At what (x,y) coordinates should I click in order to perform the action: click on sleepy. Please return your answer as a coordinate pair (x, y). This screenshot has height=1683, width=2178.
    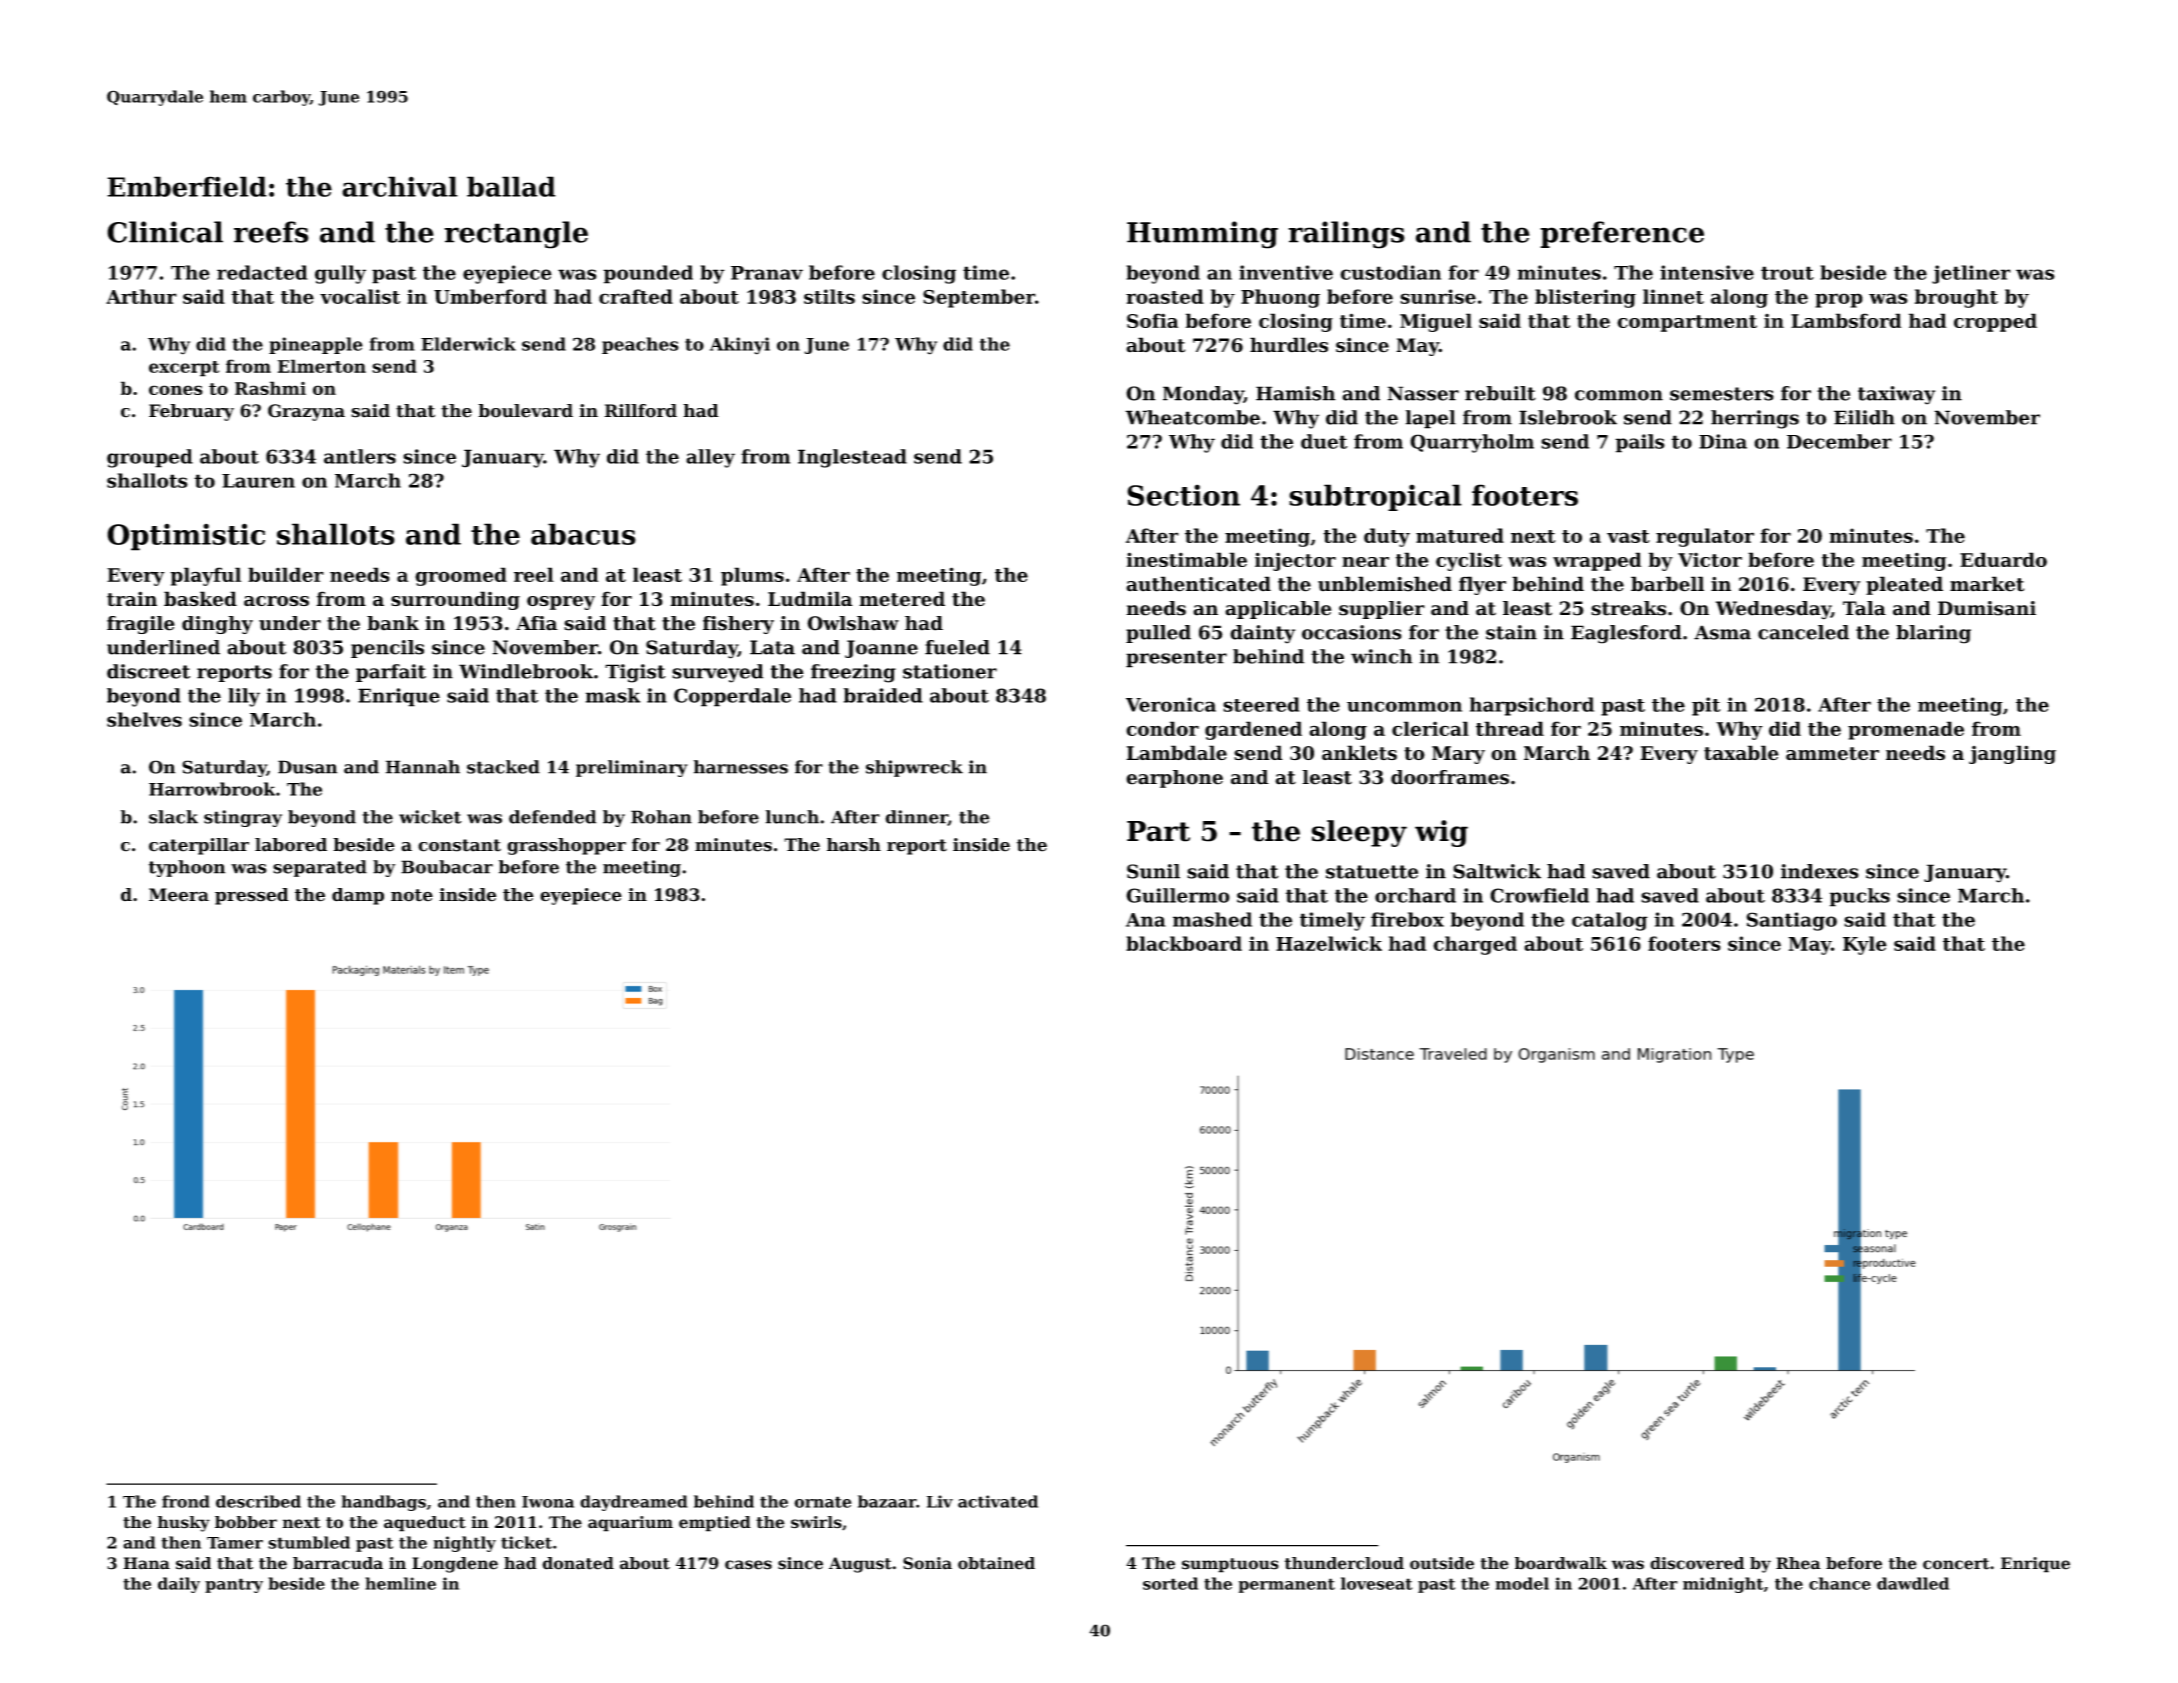
    Looking at the image, I should click on (1359, 833).
